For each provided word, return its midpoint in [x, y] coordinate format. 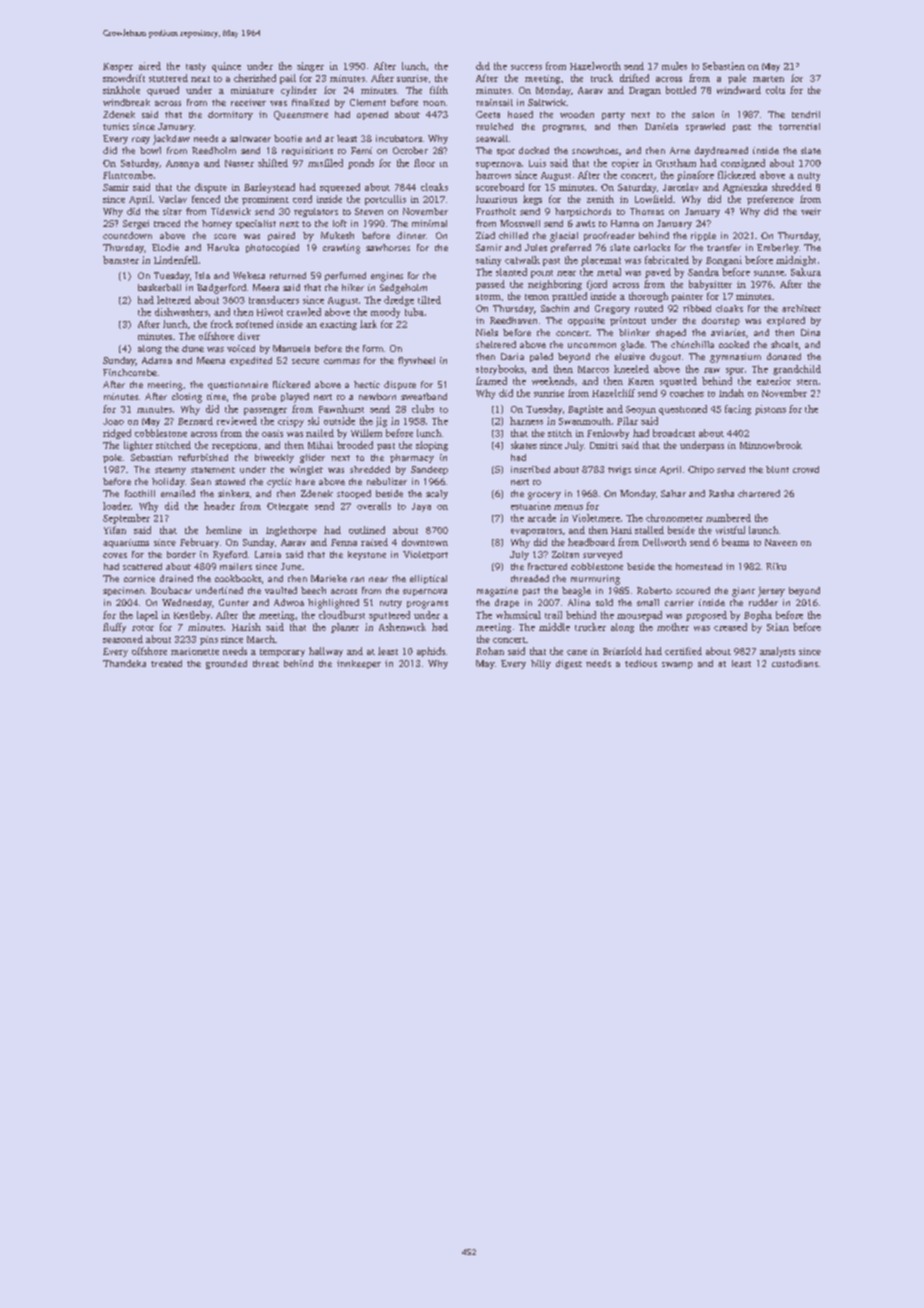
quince [226, 67]
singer [310, 67]
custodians [795, 663]
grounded [226, 664]
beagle [576, 592]
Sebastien [724, 66]
